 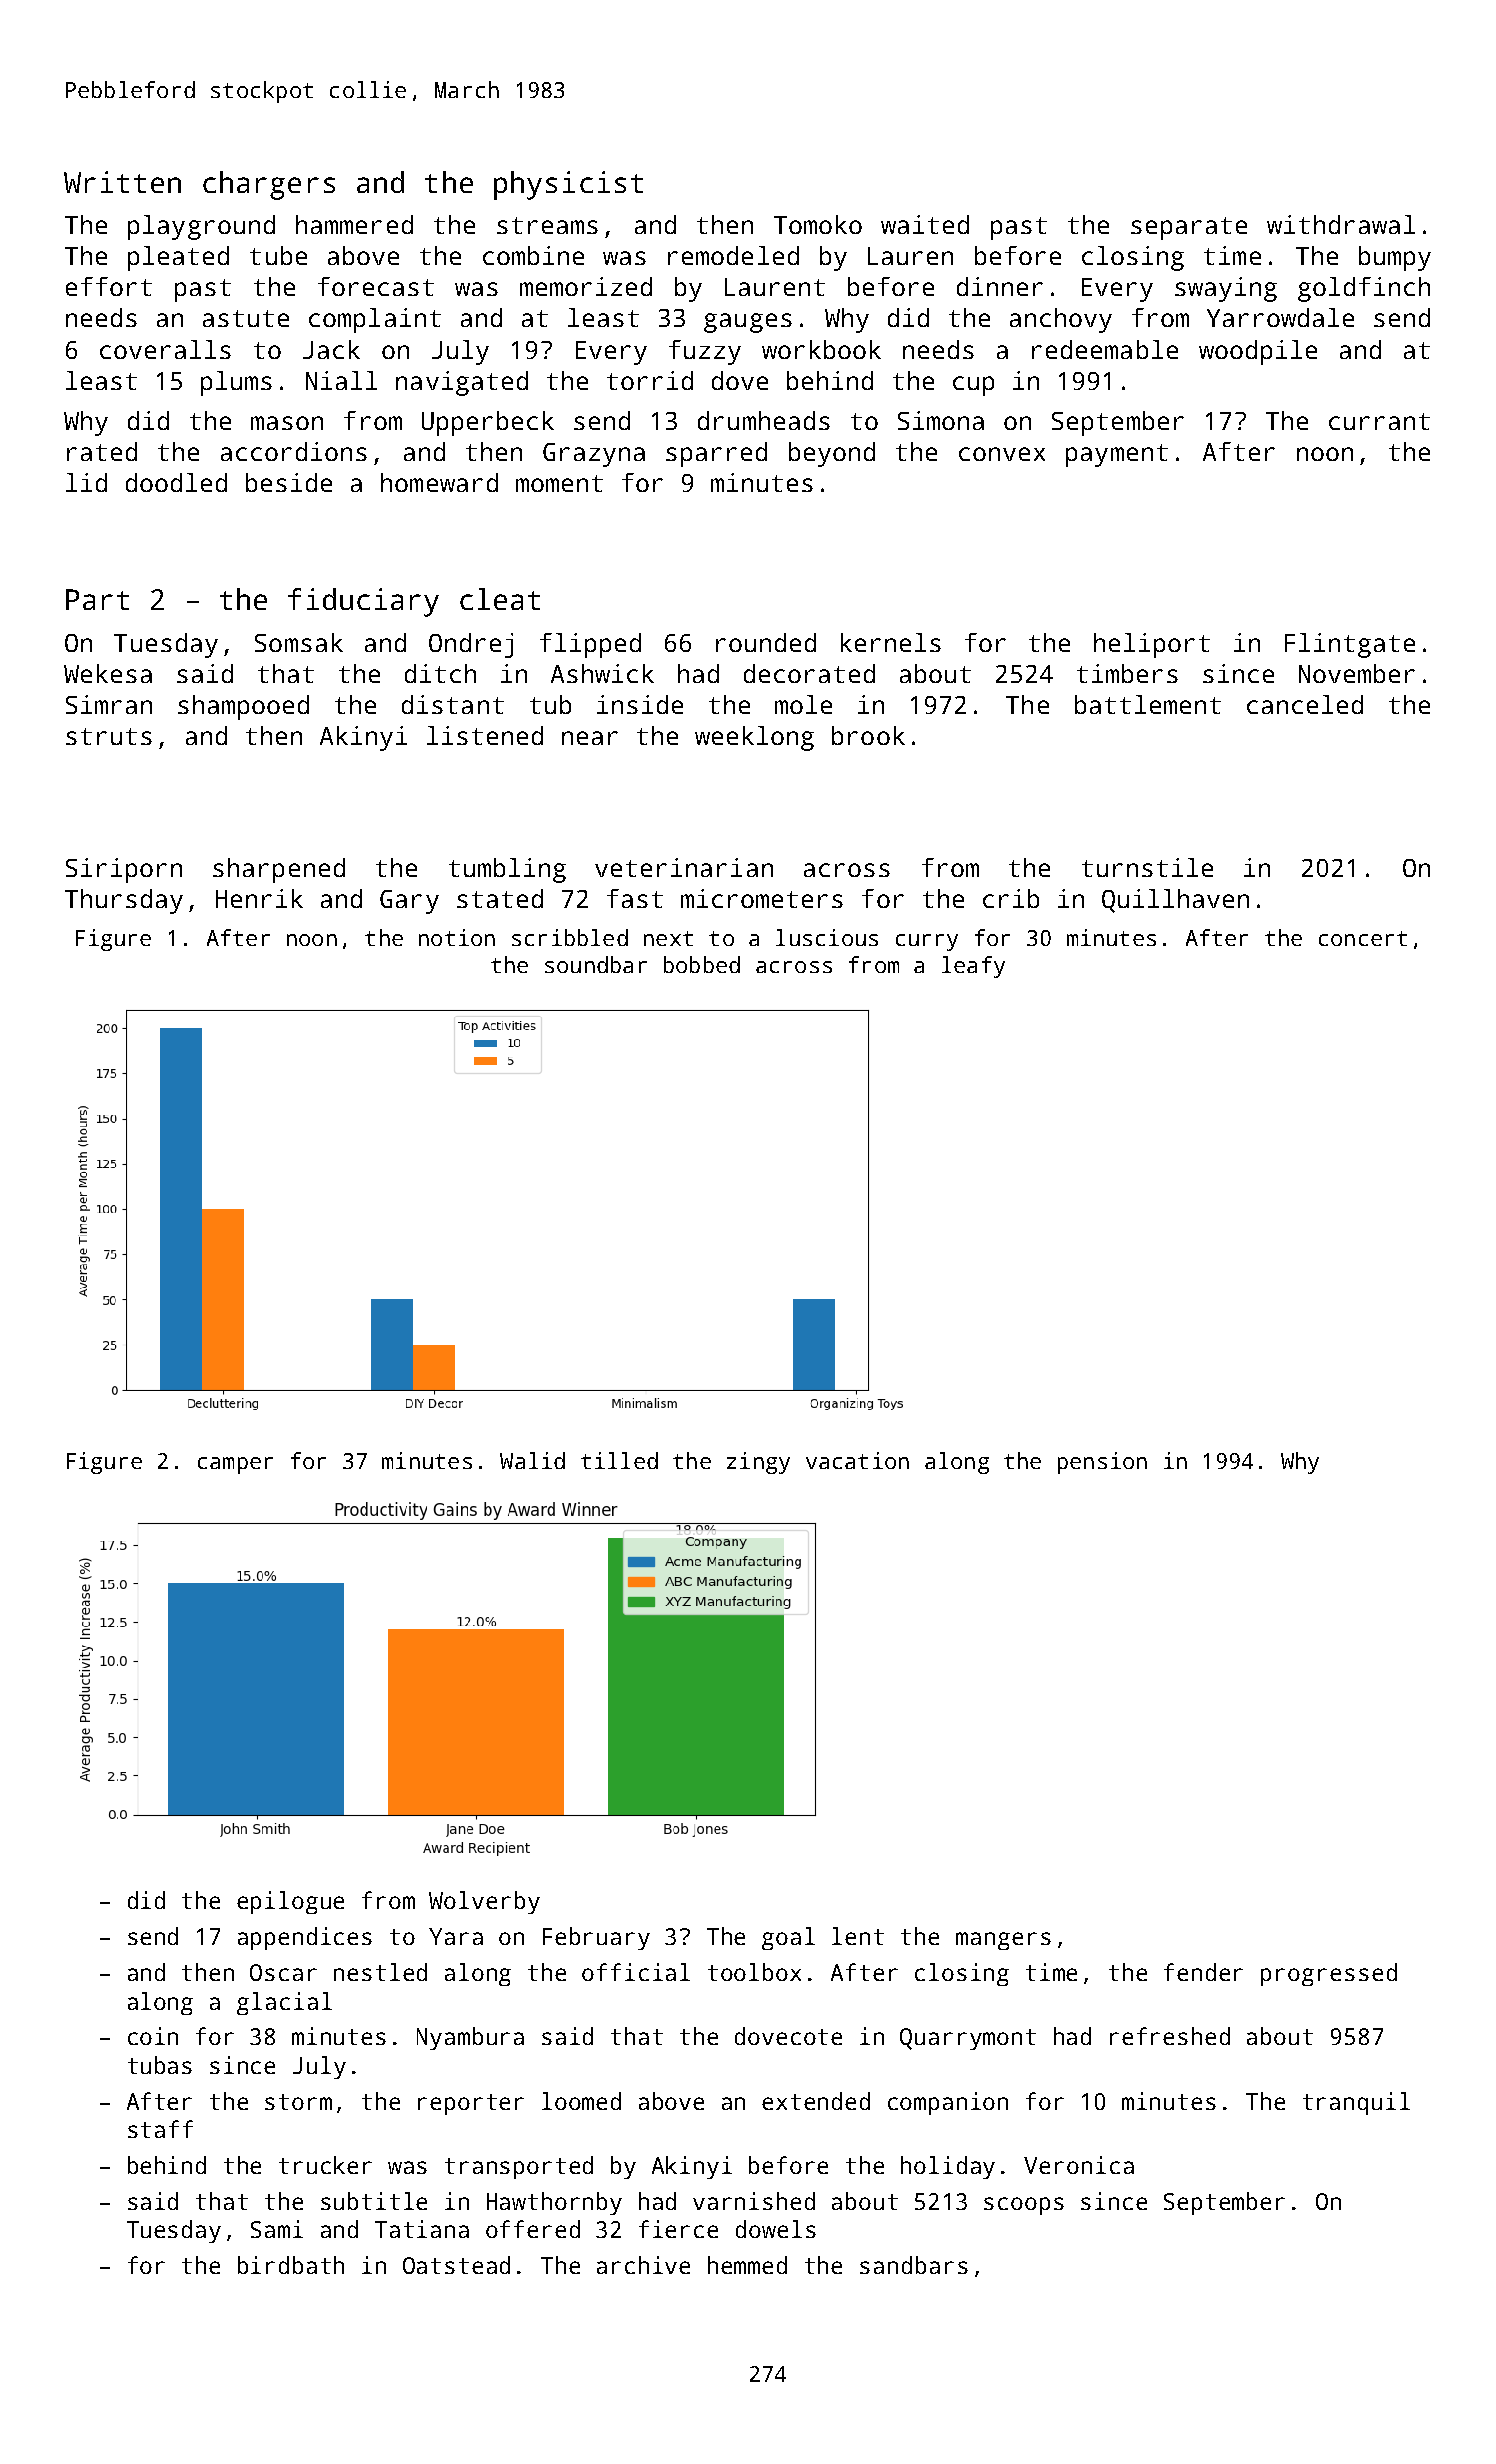 I want to click on Henrik, so click(x=259, y=898).
